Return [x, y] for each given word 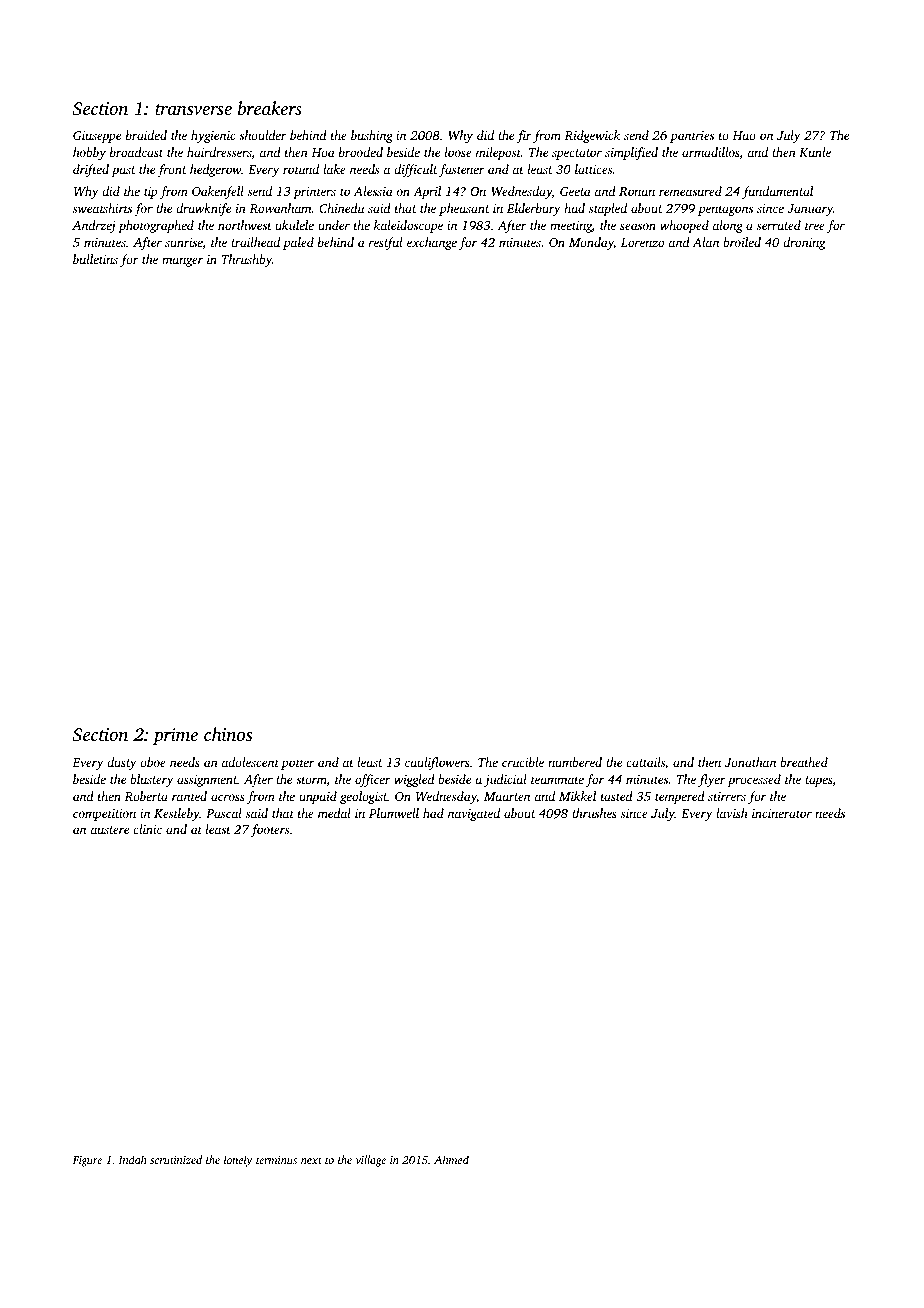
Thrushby [246, 260]
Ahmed [451, 1159]
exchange [432, 243]
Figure [87, 1161]
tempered [680, 797]
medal [334, 813]
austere [110, 830]
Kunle [815, 152]
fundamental [777, 192]
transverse [193, 109]
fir [524, 136]
